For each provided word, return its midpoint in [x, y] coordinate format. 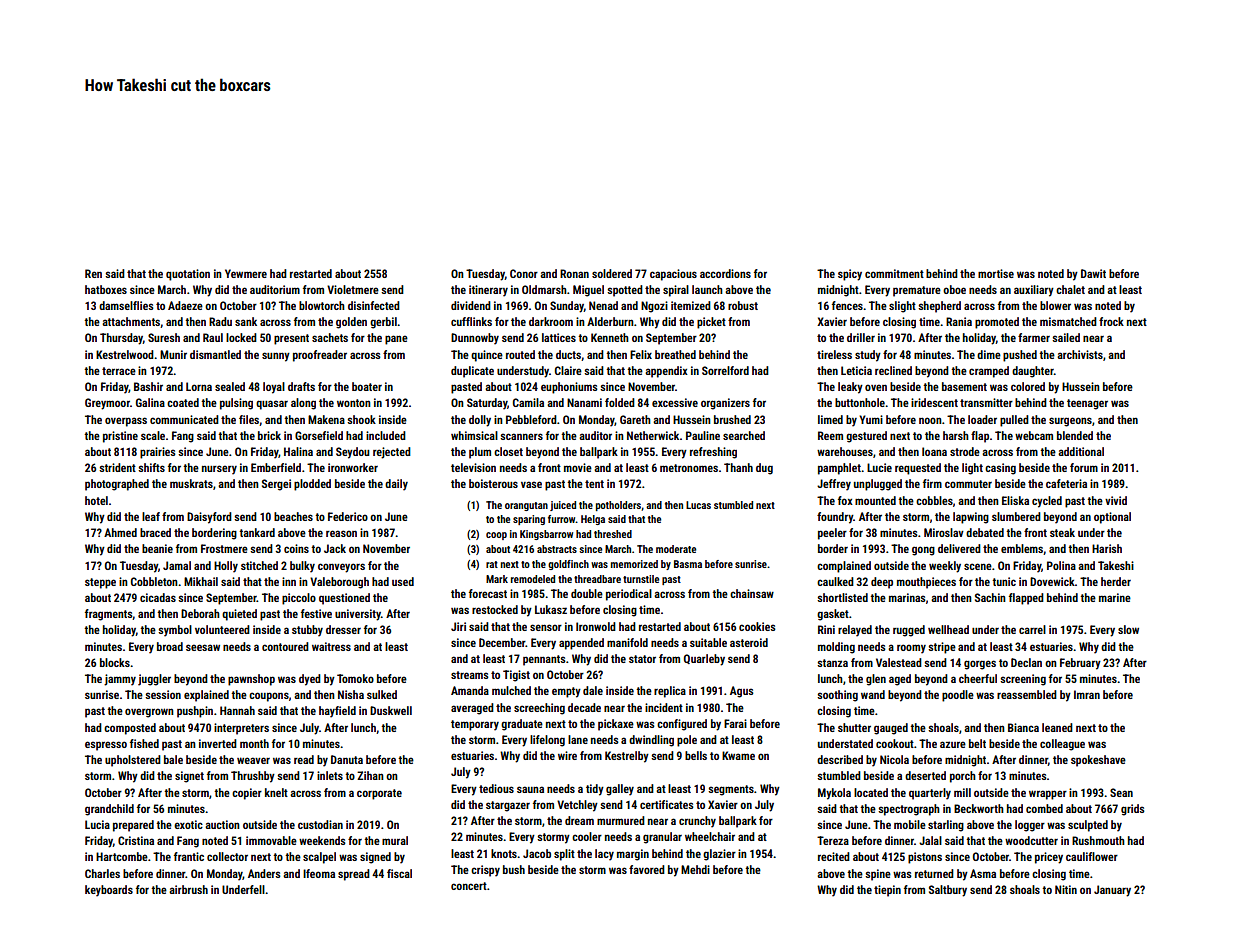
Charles [102, 873]
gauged [891, 729]
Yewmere [246, 273]
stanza [832, 663]
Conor [524, 273]
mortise [996, 273]
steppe [100, 583]
